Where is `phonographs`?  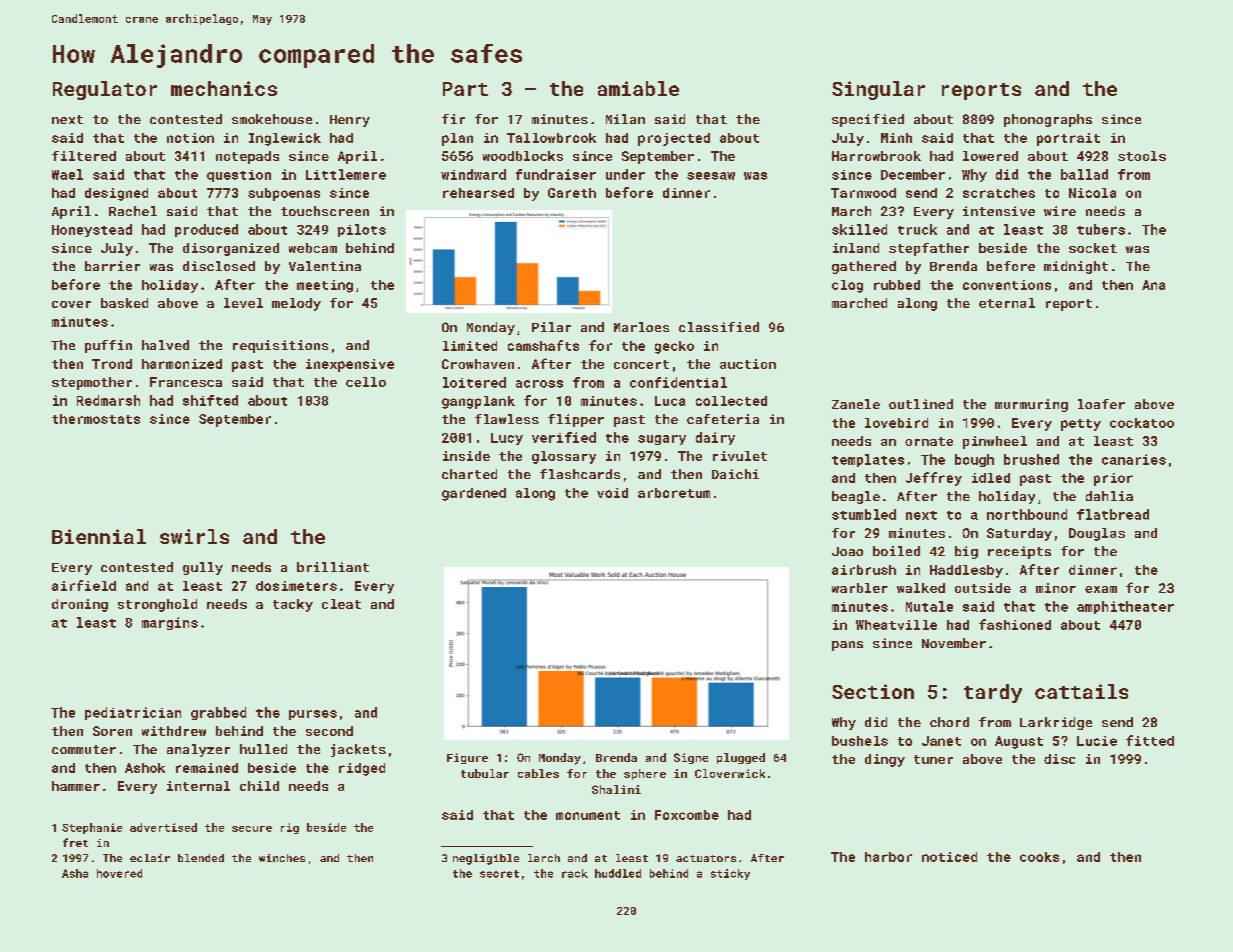
phonographs is located at coordinates (1048, 120).
